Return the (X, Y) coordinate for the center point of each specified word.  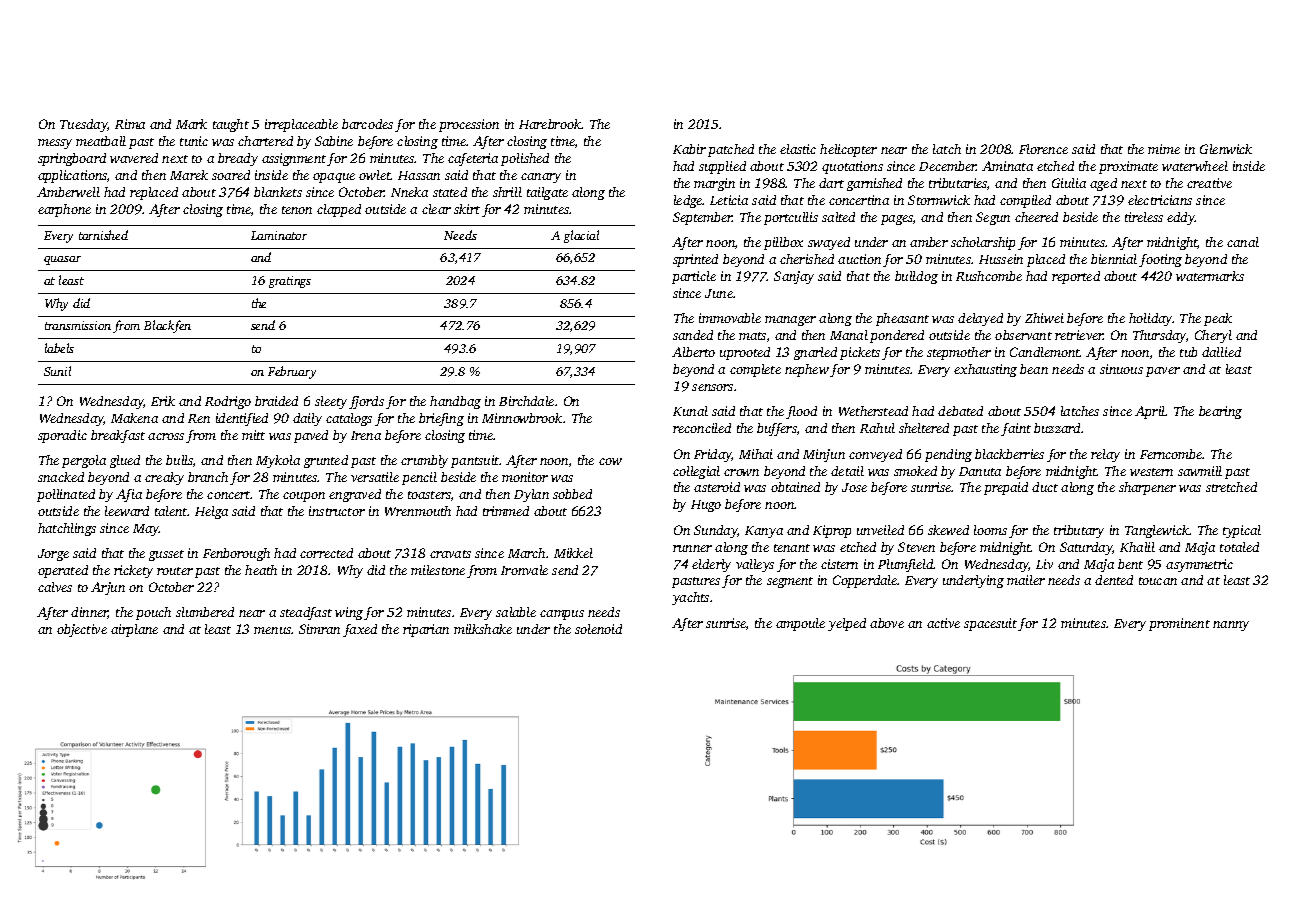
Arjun (108, 588)
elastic (798, 149)
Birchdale (526, 401)
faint (1016, 429)
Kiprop (832, 531)
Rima (130, 124)
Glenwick (1226, 149)
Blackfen (167, 326)
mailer (1026, 580)
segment (790, 582)
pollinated (66, 495)
